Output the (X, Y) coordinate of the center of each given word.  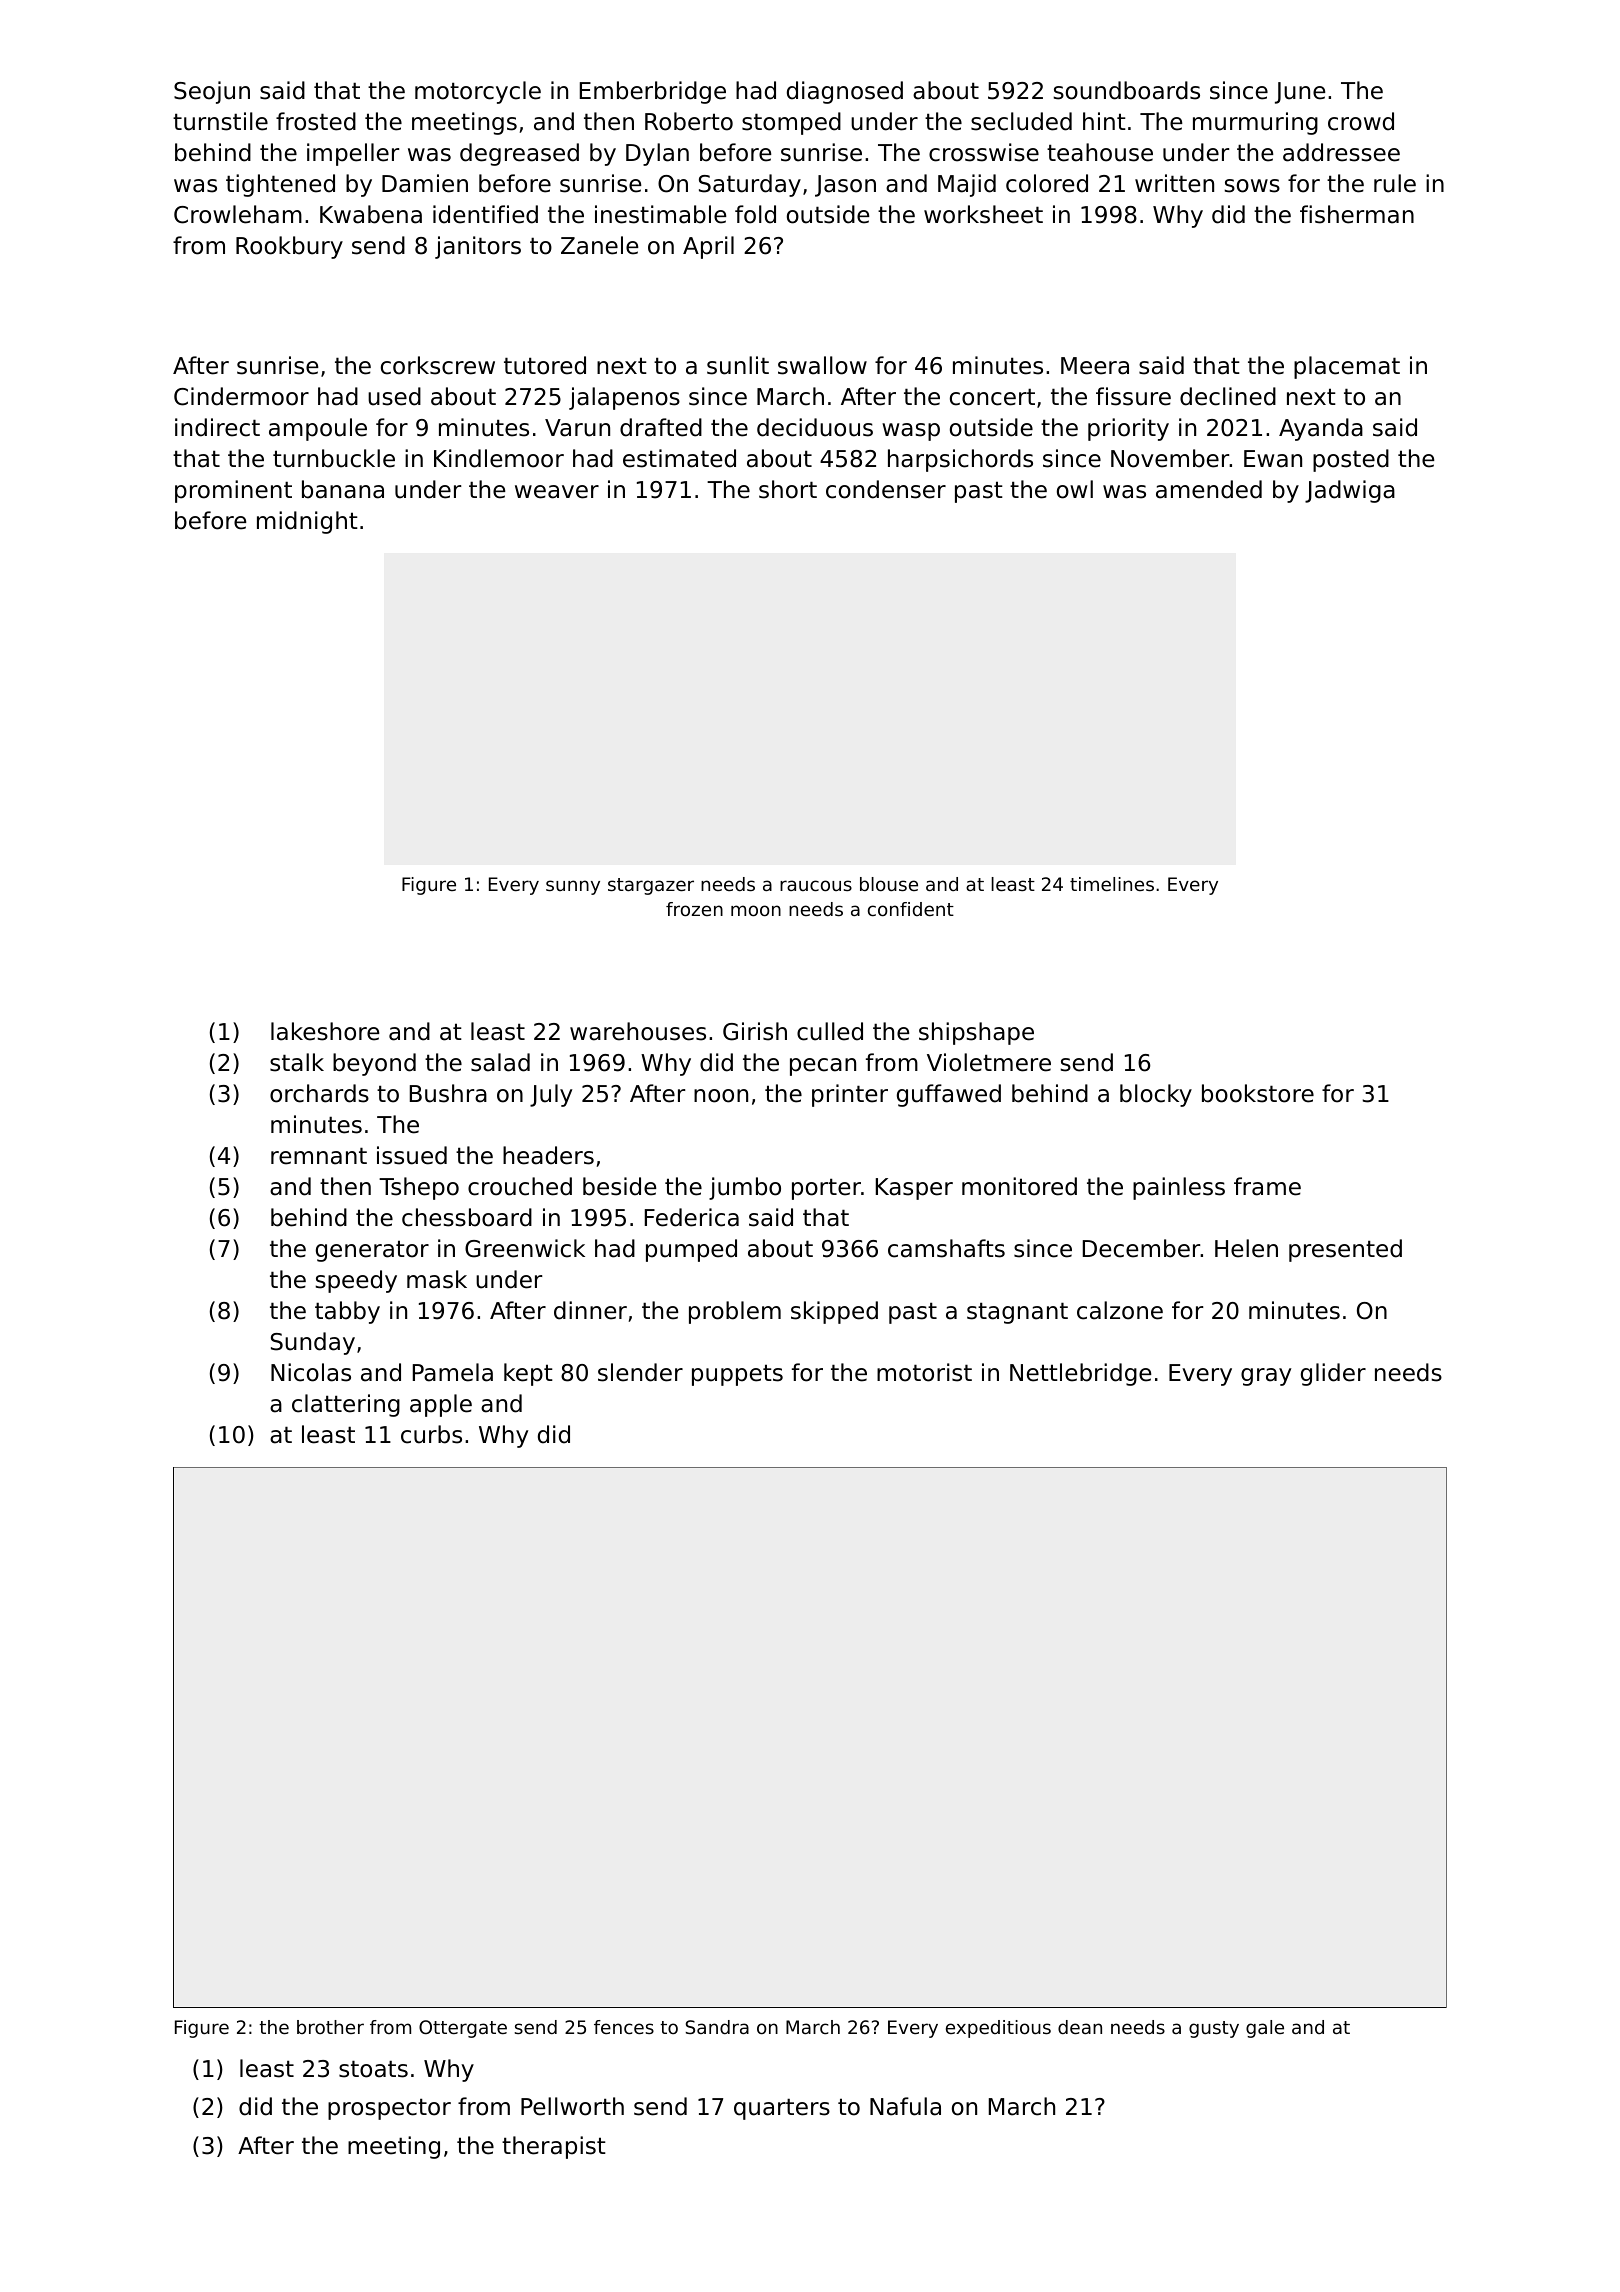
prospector (389, 2109)
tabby (347, 1312)
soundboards (1126, 90)
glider (1333, 1374)
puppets (737, 1375)
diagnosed (845, 92)
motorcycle (478, 92)
